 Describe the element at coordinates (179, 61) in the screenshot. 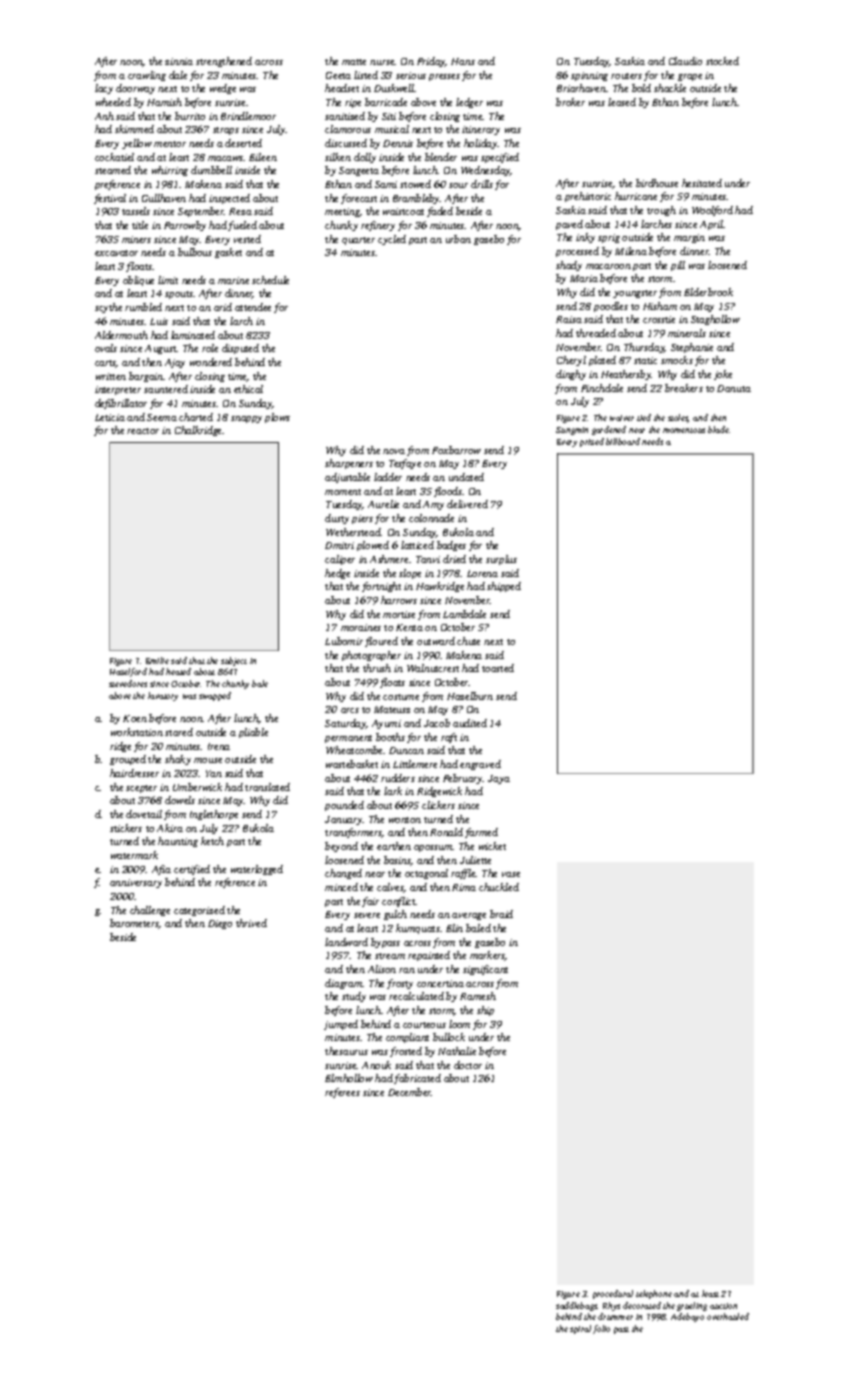

I see `zinnia` at that location.
